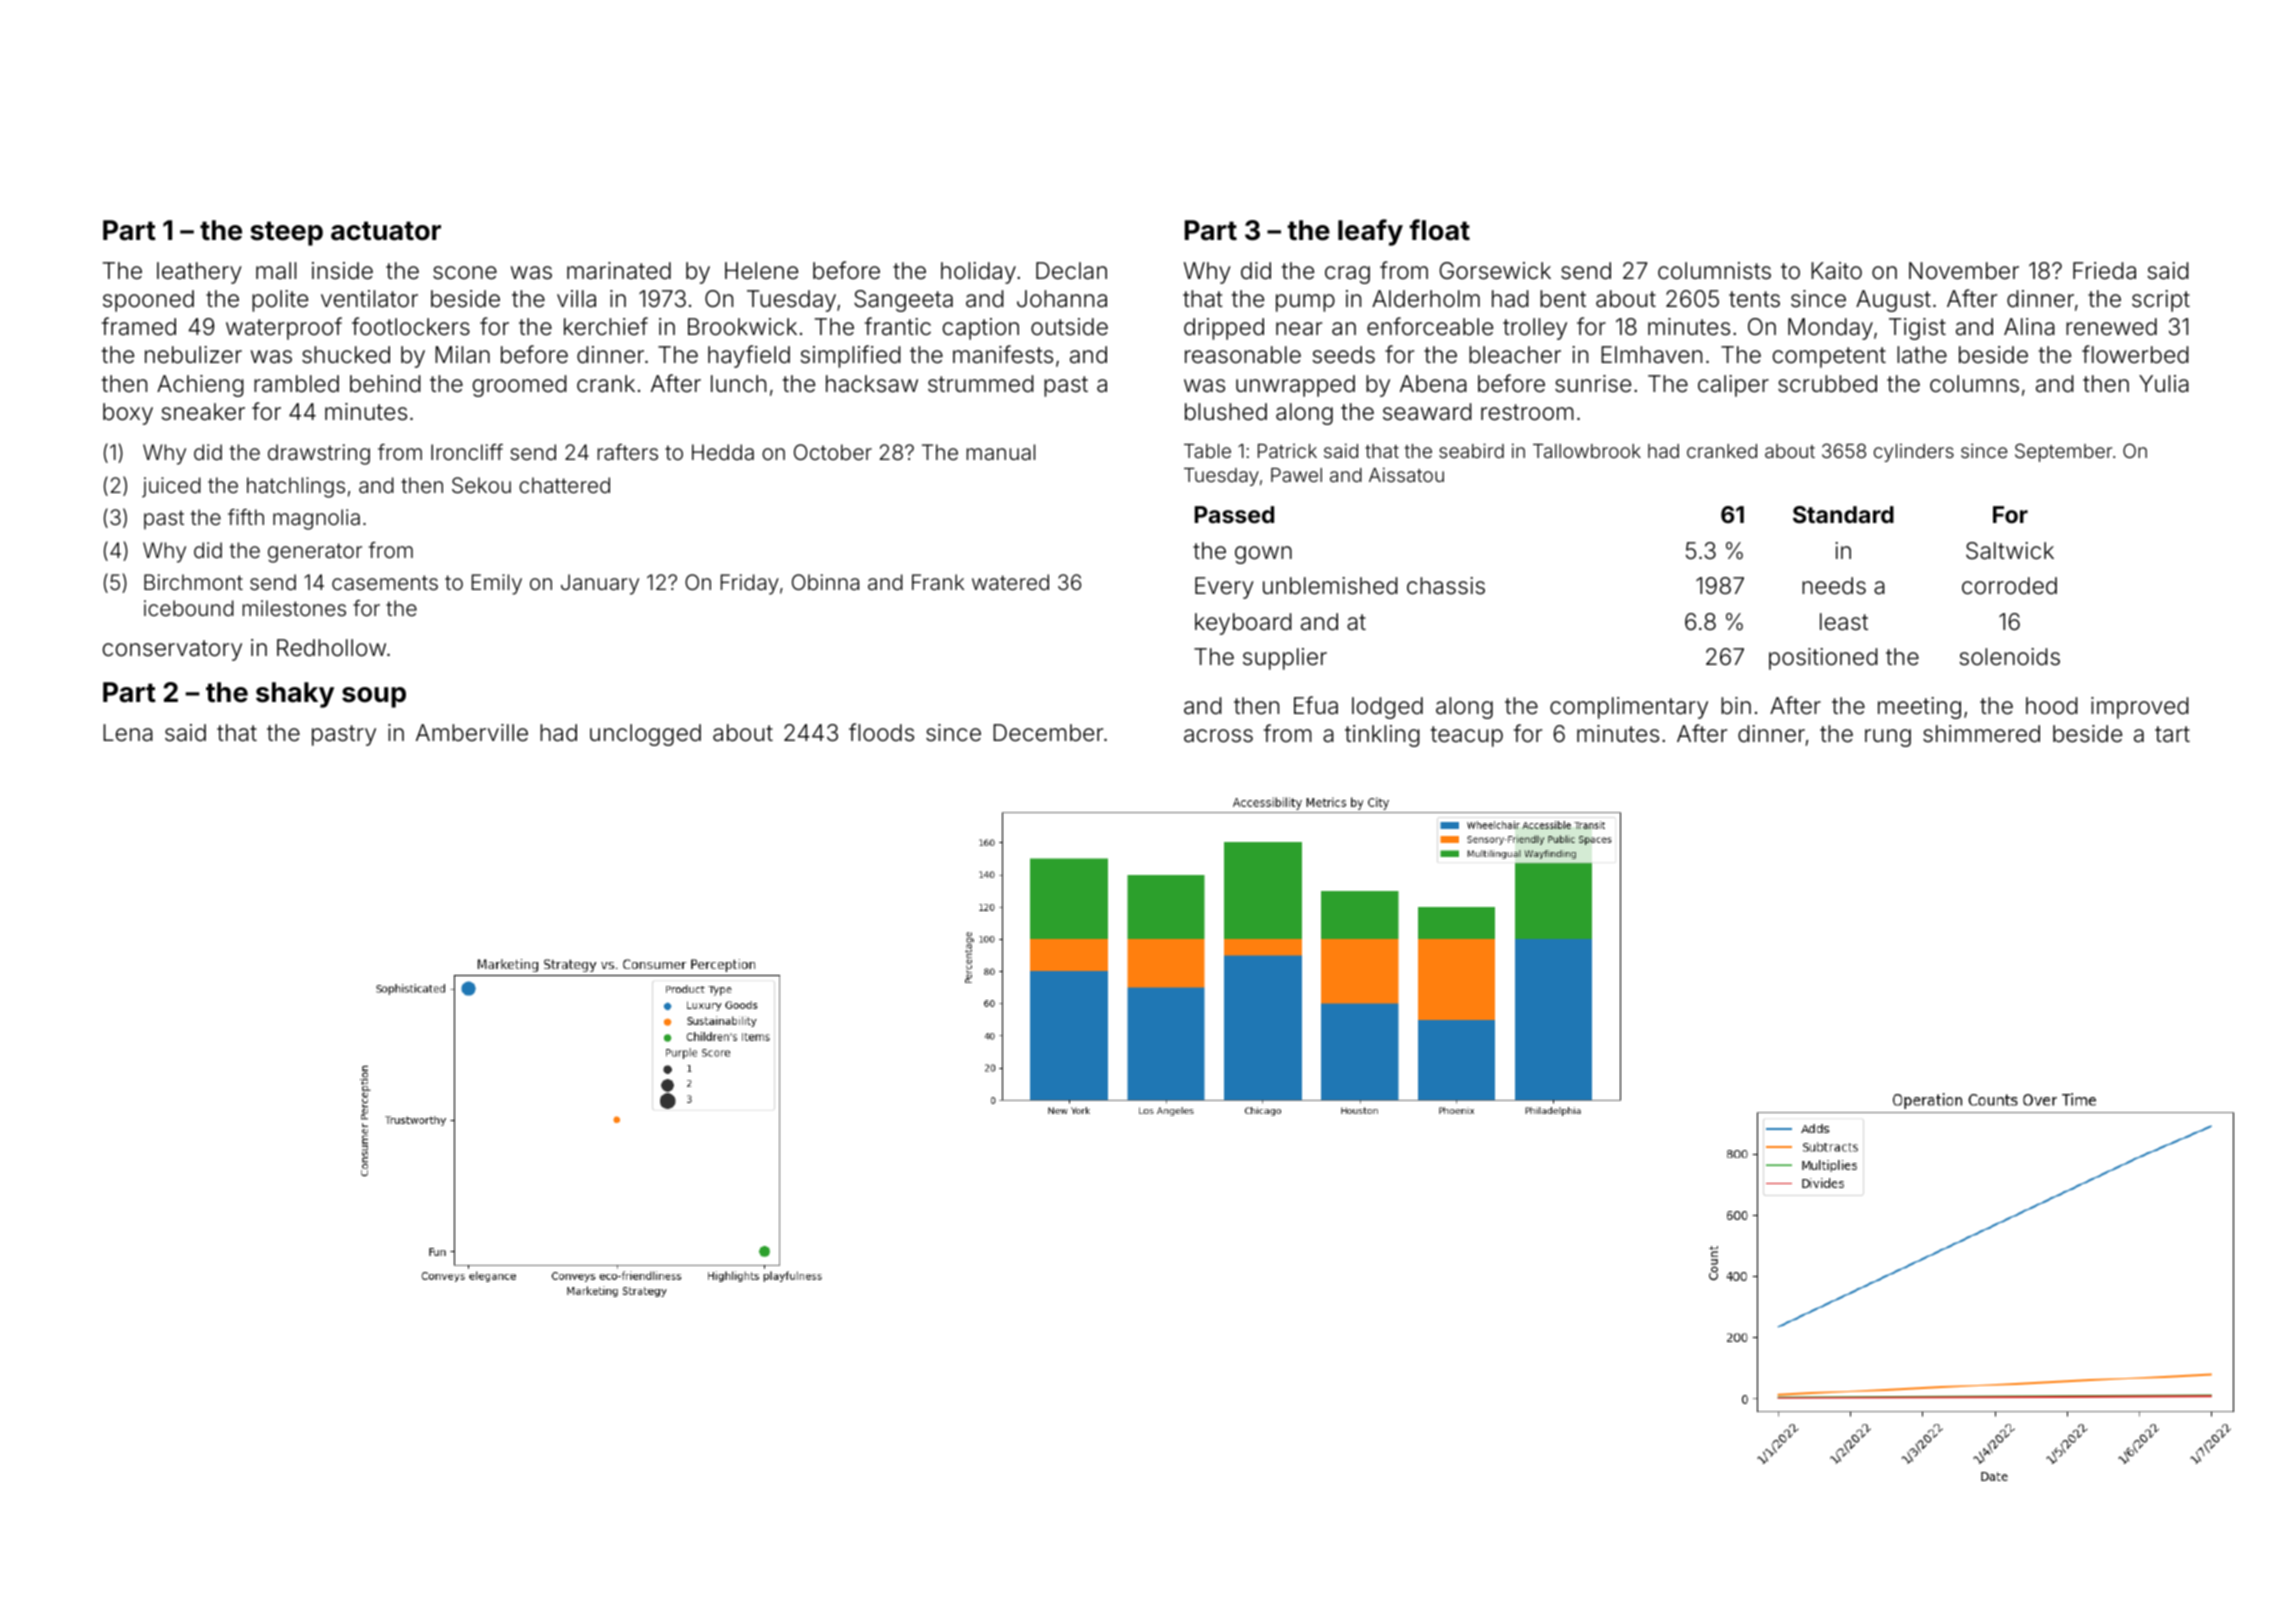  I want to click on strummed, so click(981, 384).
